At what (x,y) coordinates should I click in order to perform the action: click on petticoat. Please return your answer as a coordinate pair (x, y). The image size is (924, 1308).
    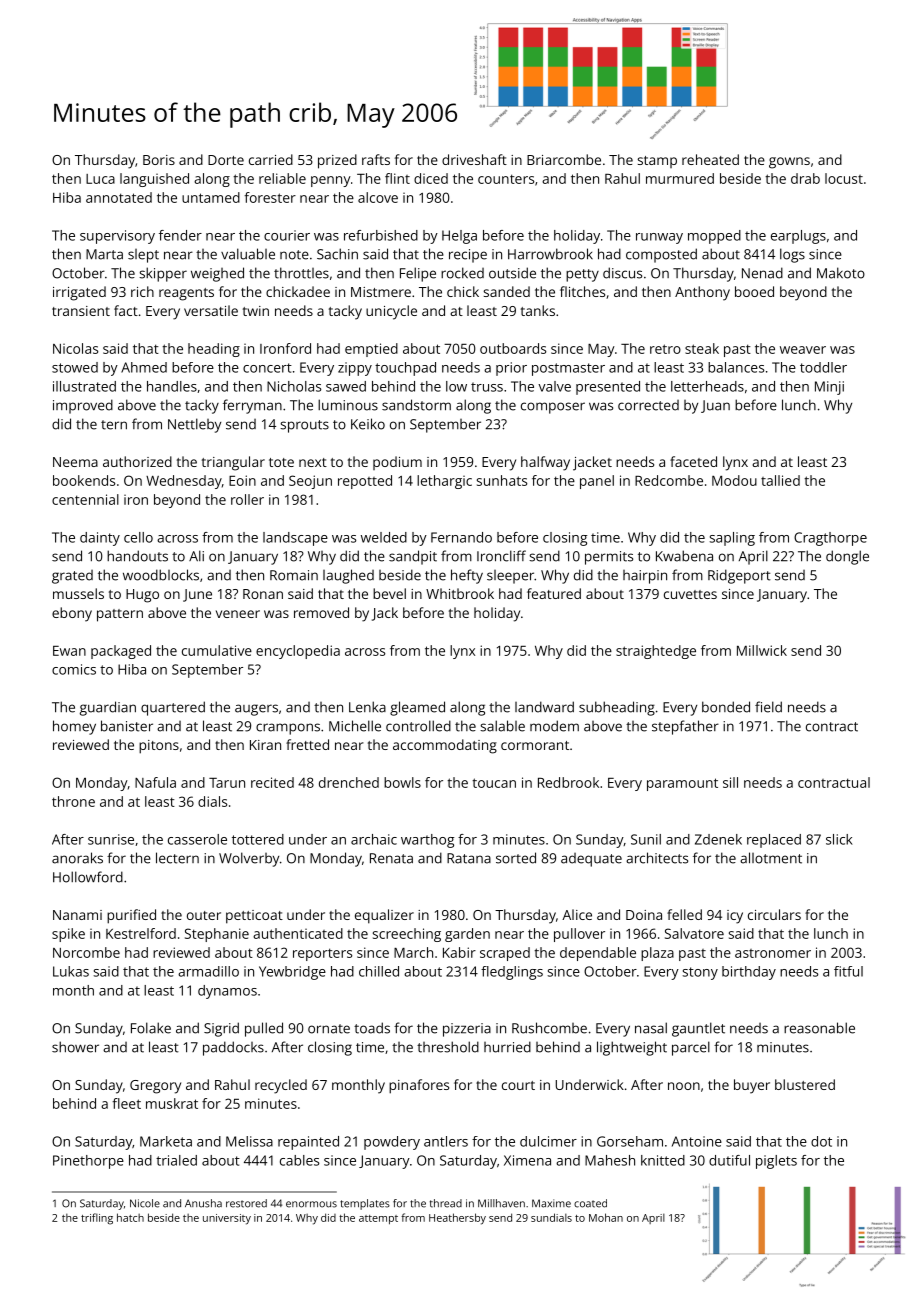
    Looking at the image, I should click on (254, 917).
